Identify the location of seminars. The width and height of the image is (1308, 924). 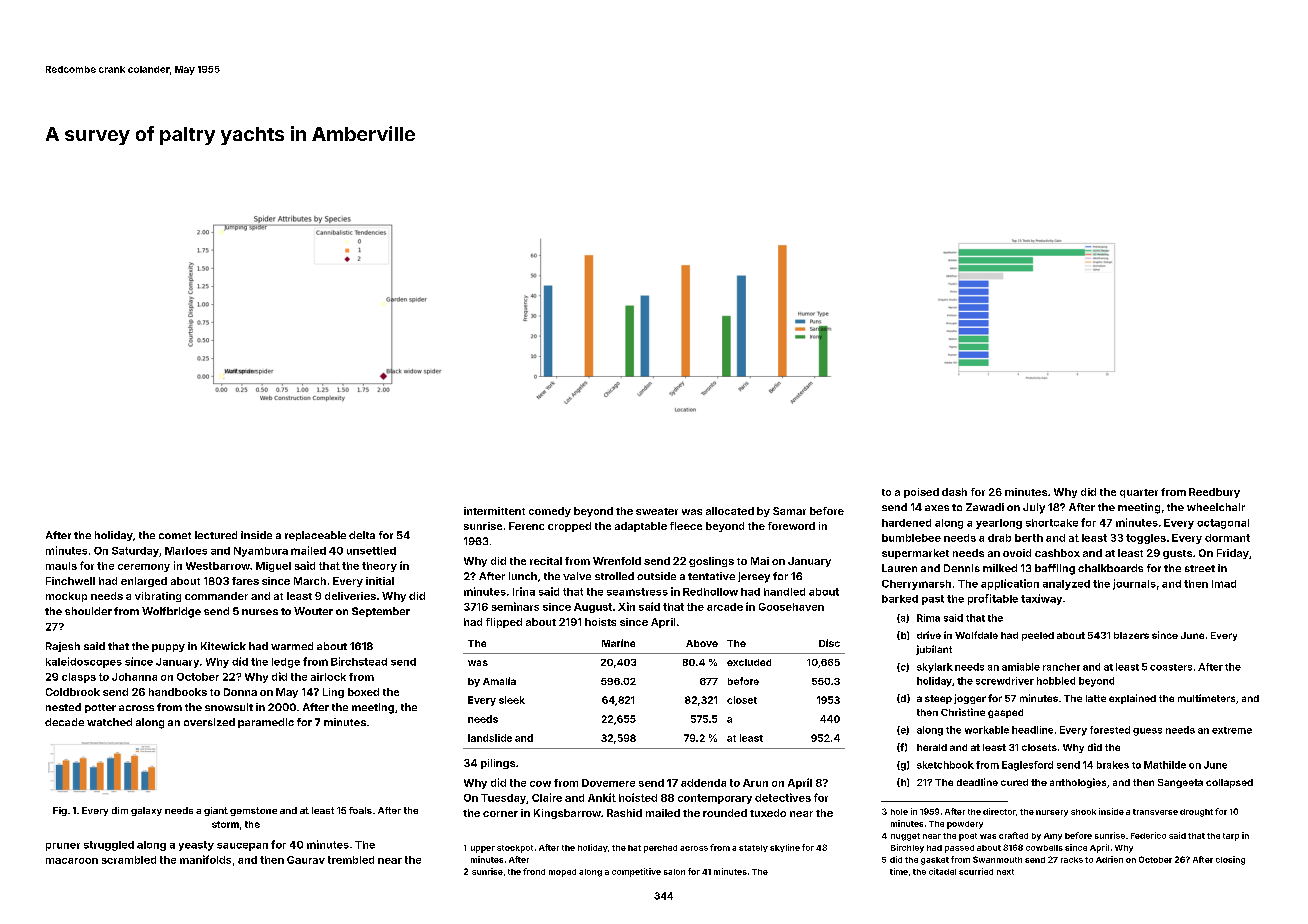
(515, 606).
